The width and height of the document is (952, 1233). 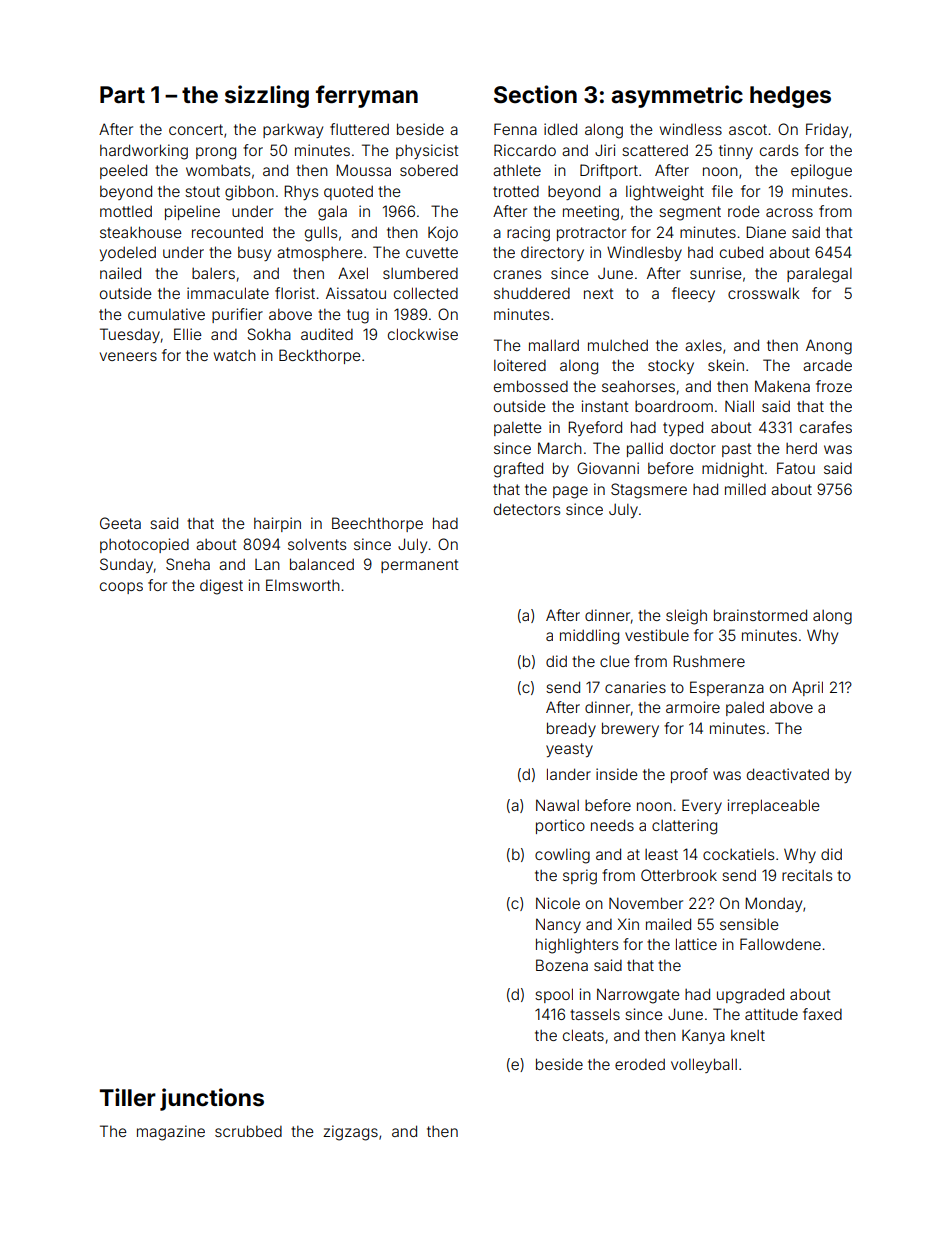 I want to click on balers, so click(x=213, y=273).
